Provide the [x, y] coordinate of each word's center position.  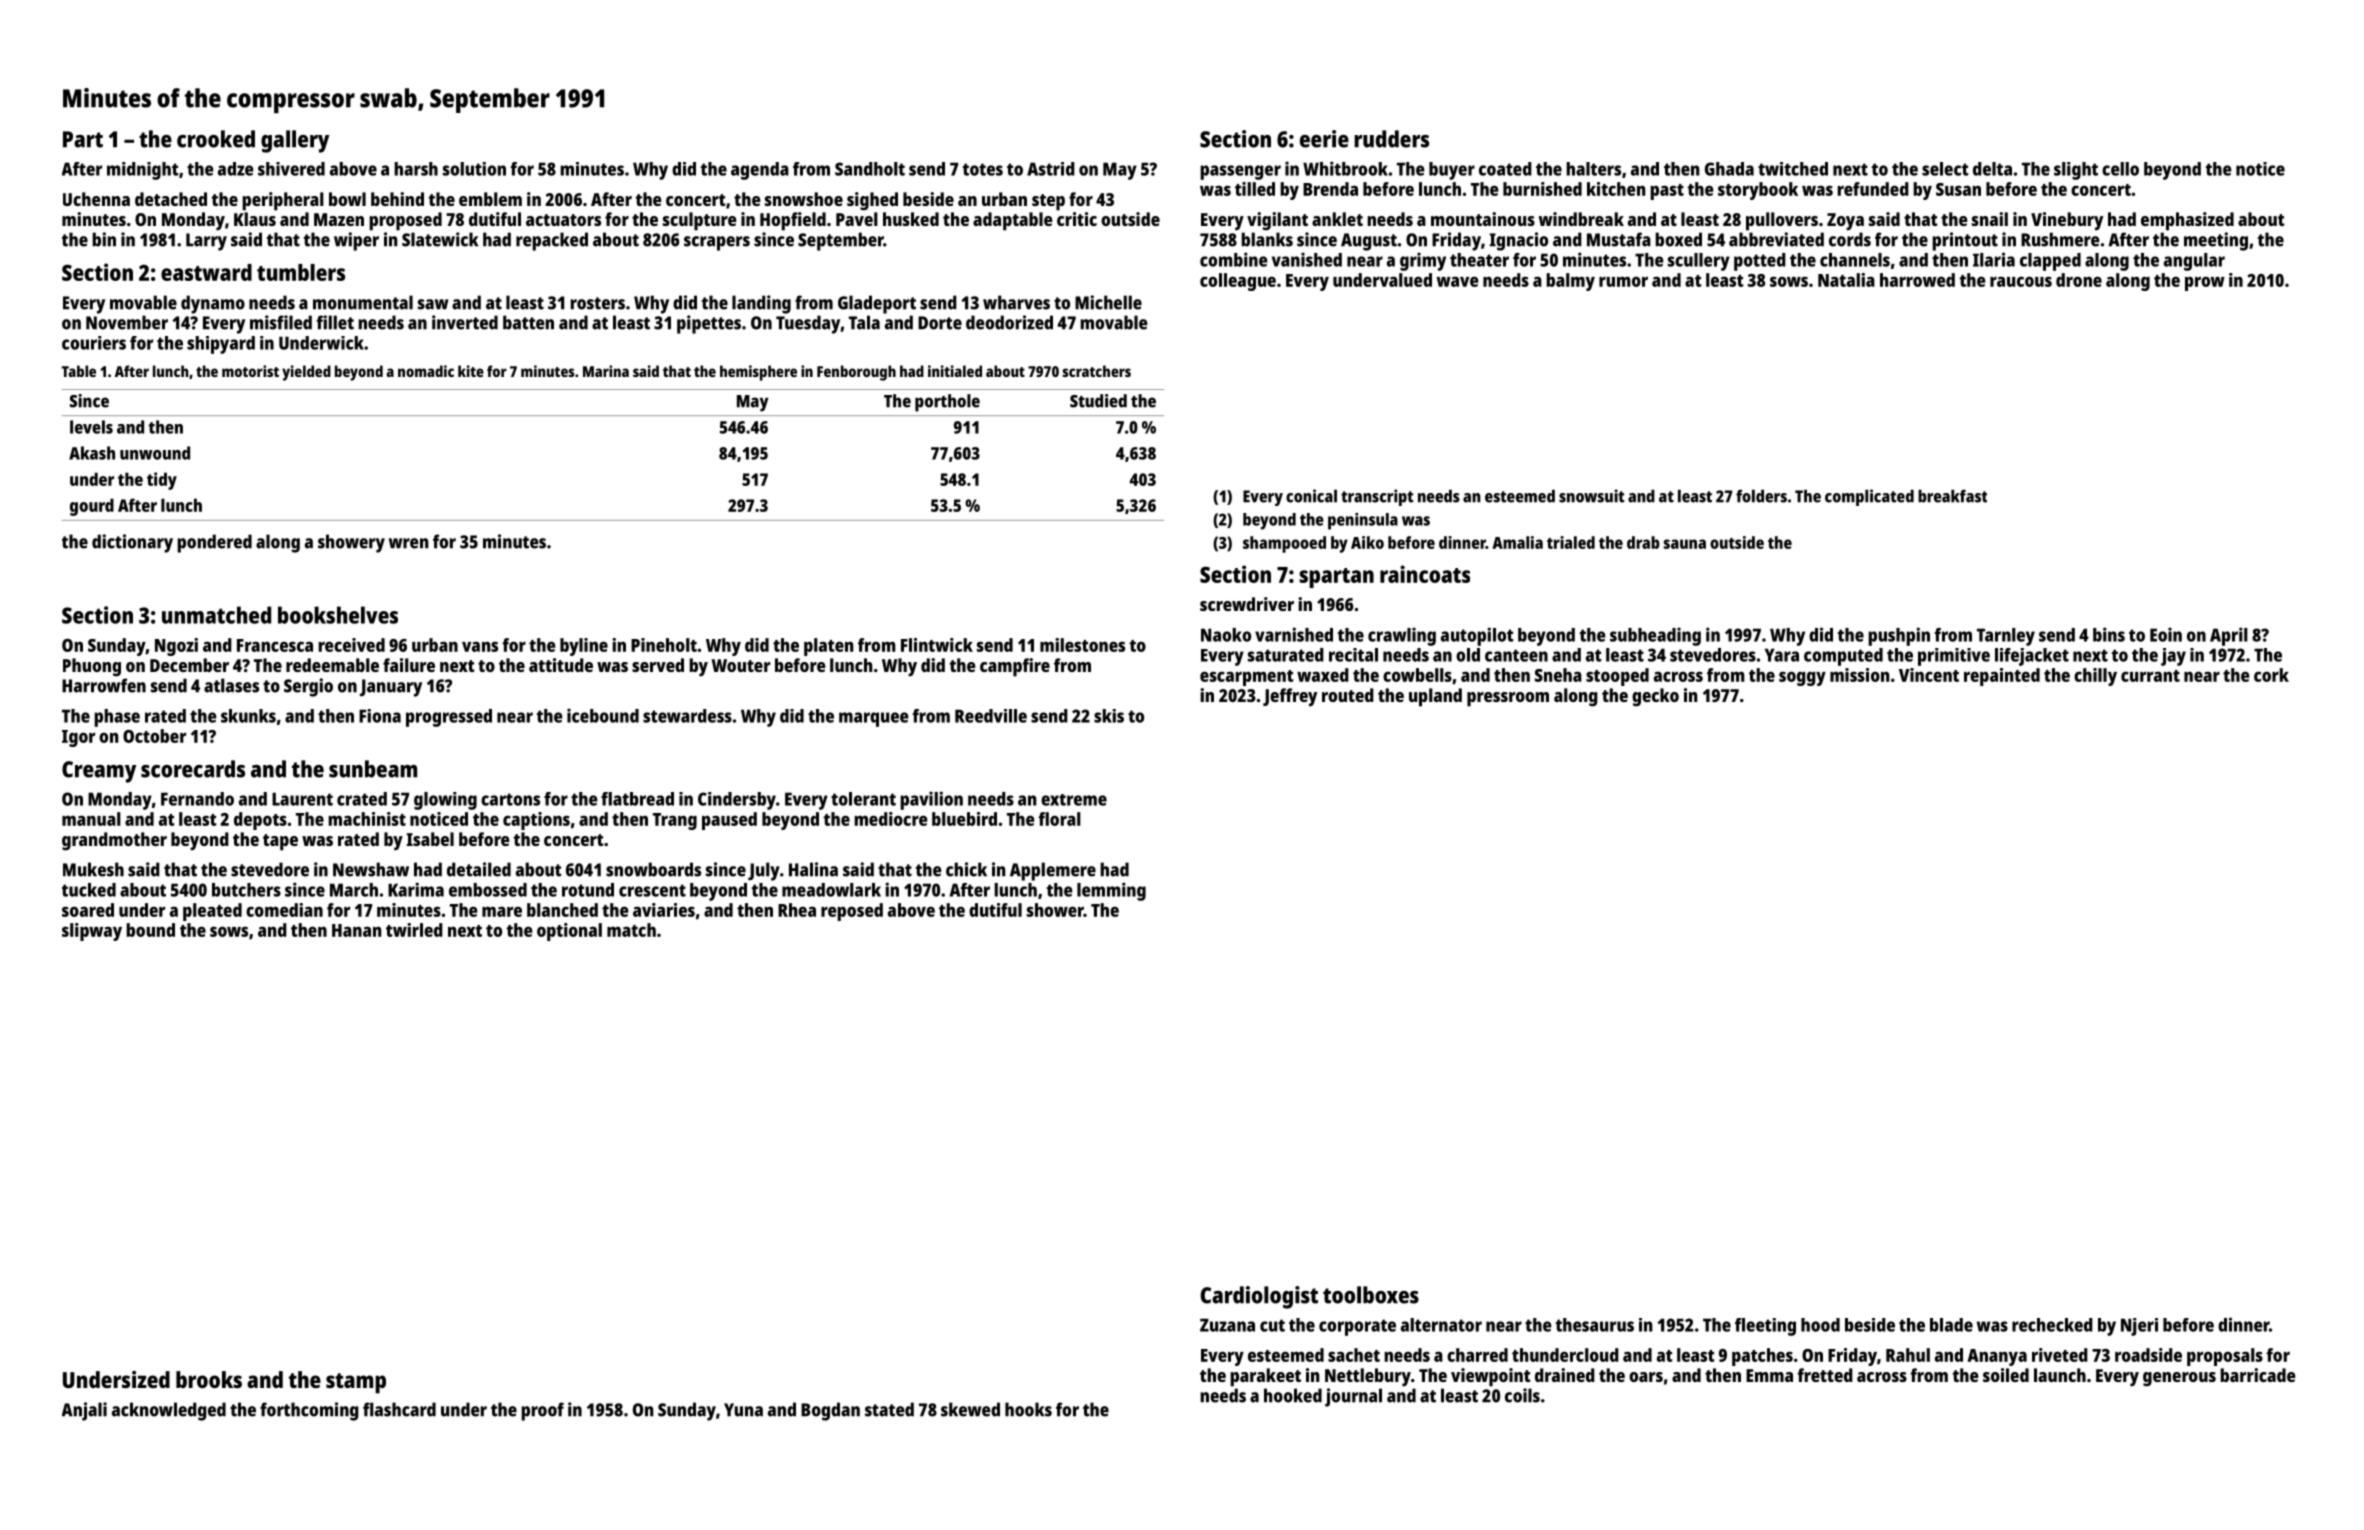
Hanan [357, 930]
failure [409, 665]
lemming [1111, 891]
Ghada [1729, 169]
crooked [216, 139]
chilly [2095, 677]
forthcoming [309, 1411]
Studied [1098, 401]
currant [2150, 676]
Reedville [991, 716]
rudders [1391, 139]
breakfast [1952, 496]
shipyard [221, 345]
